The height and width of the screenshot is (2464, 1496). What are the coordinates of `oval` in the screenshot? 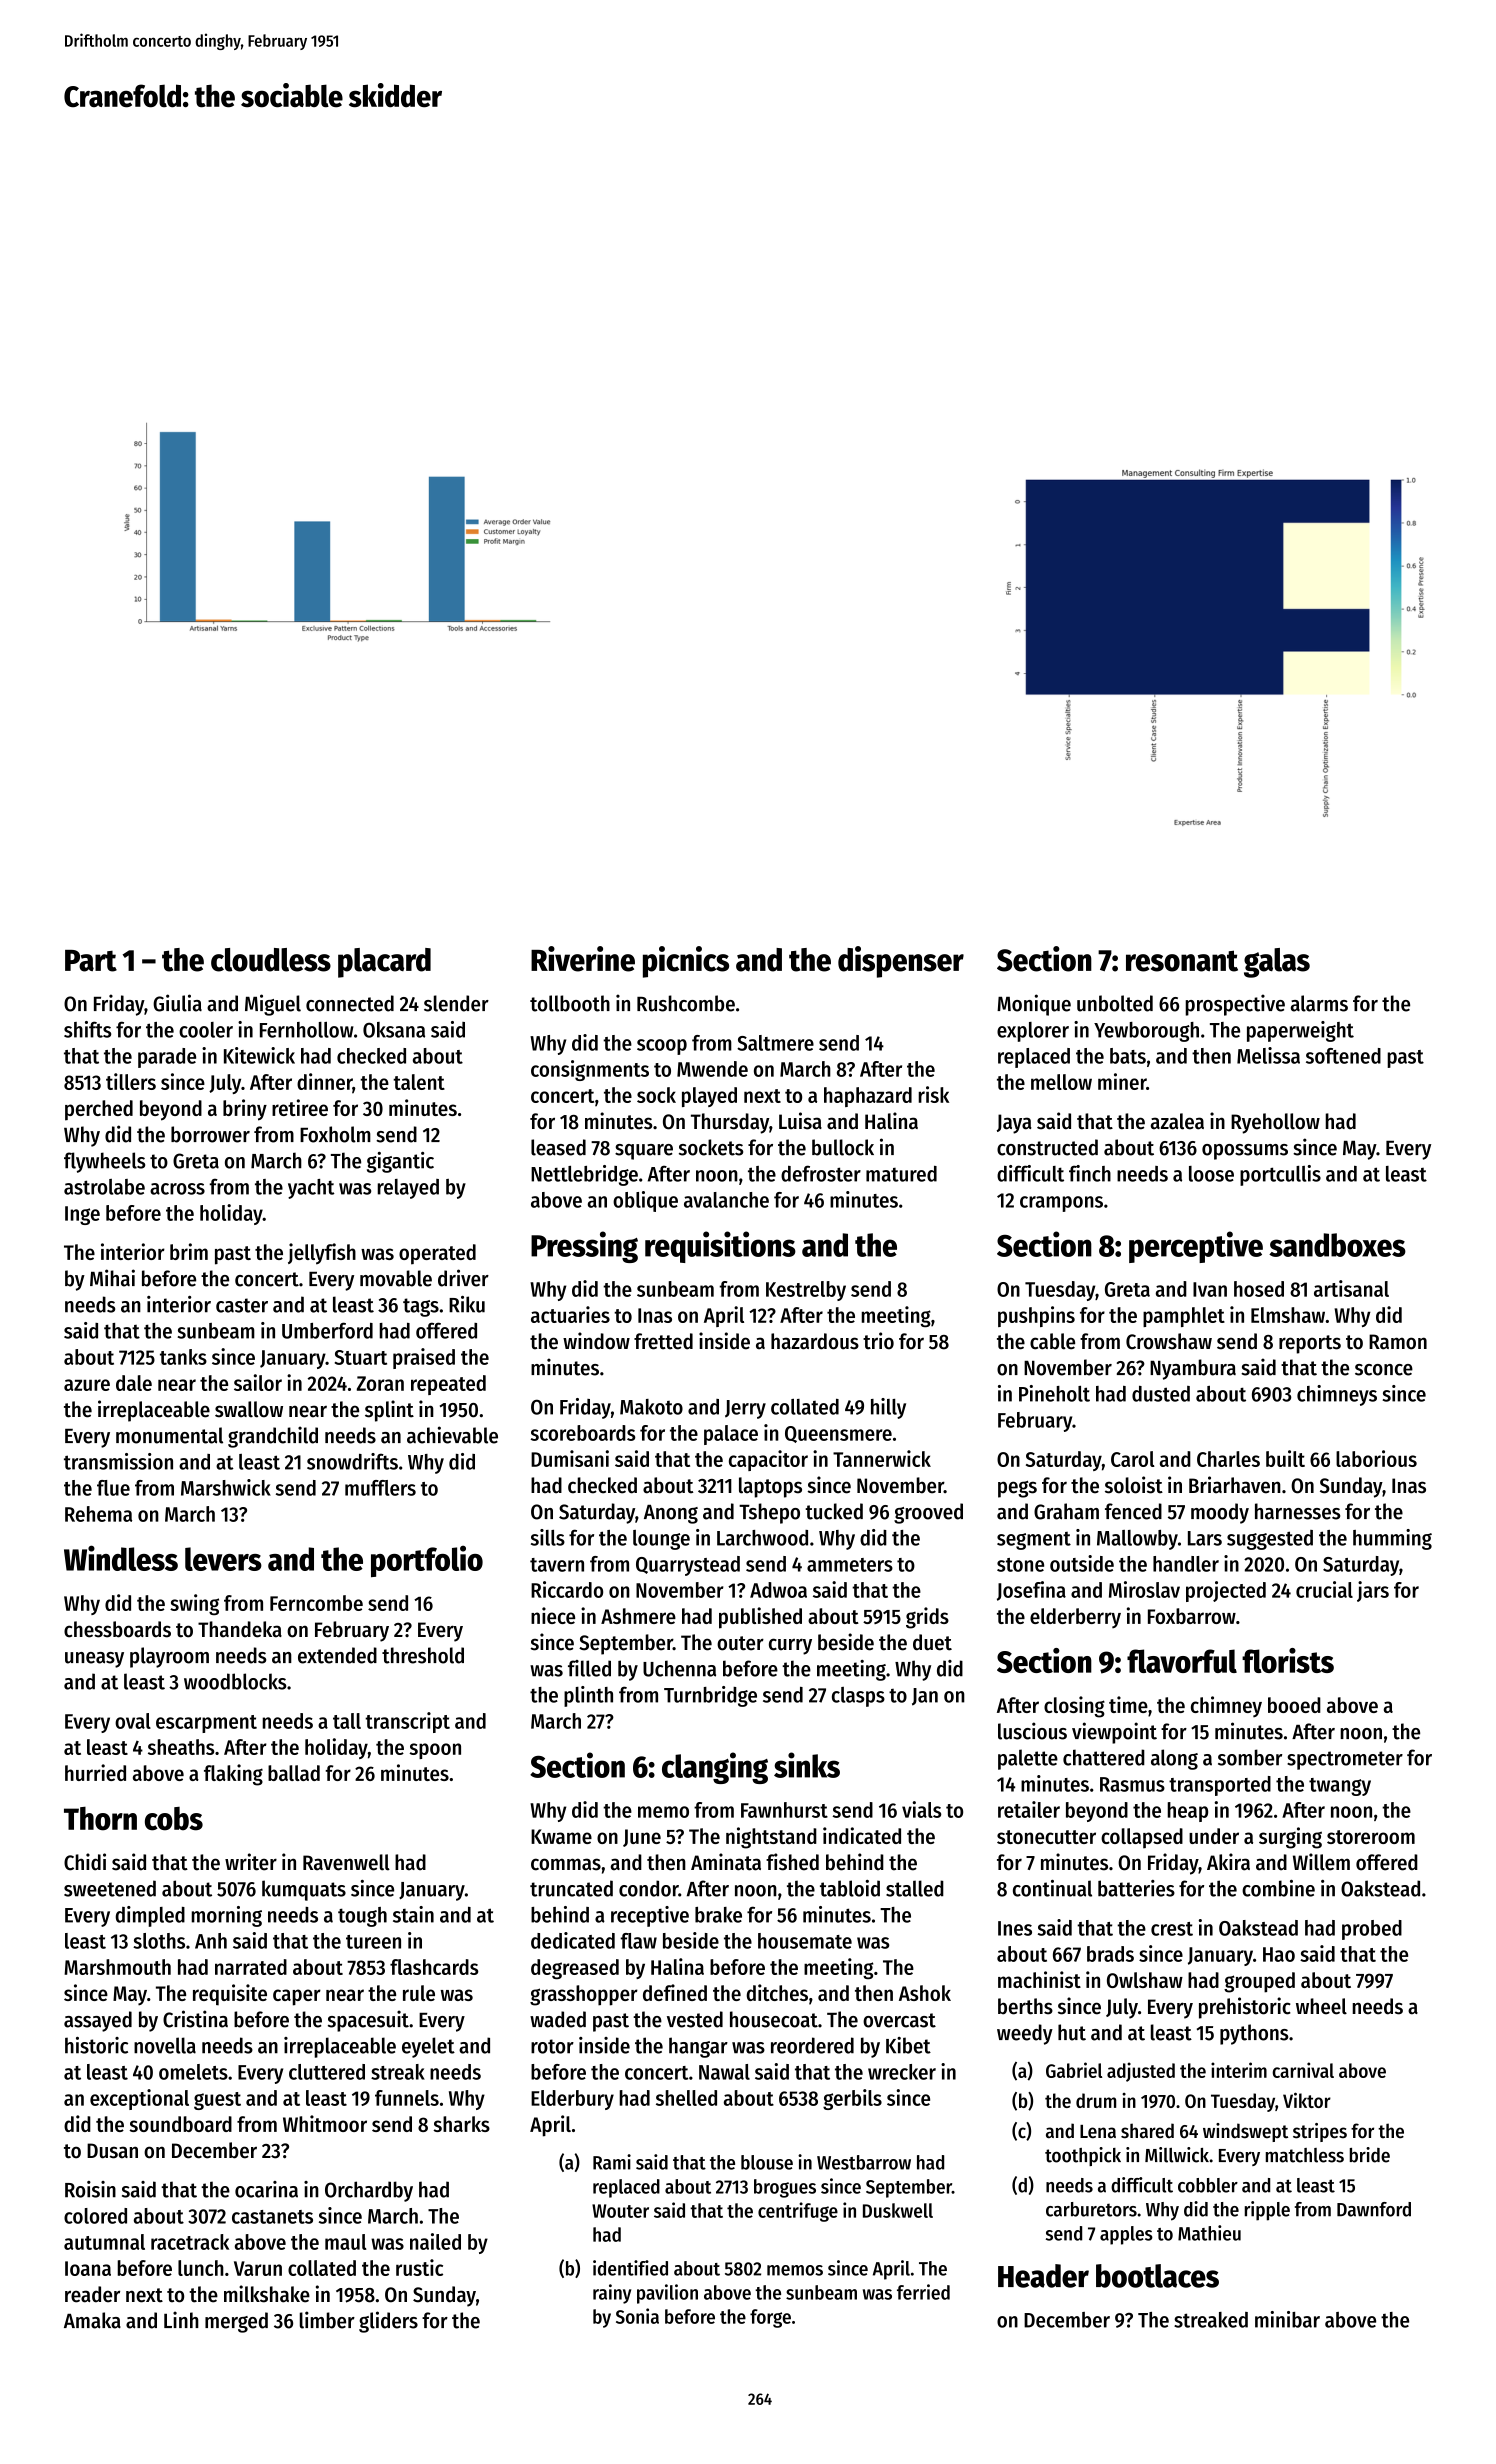 It's located at (133, 1721).
